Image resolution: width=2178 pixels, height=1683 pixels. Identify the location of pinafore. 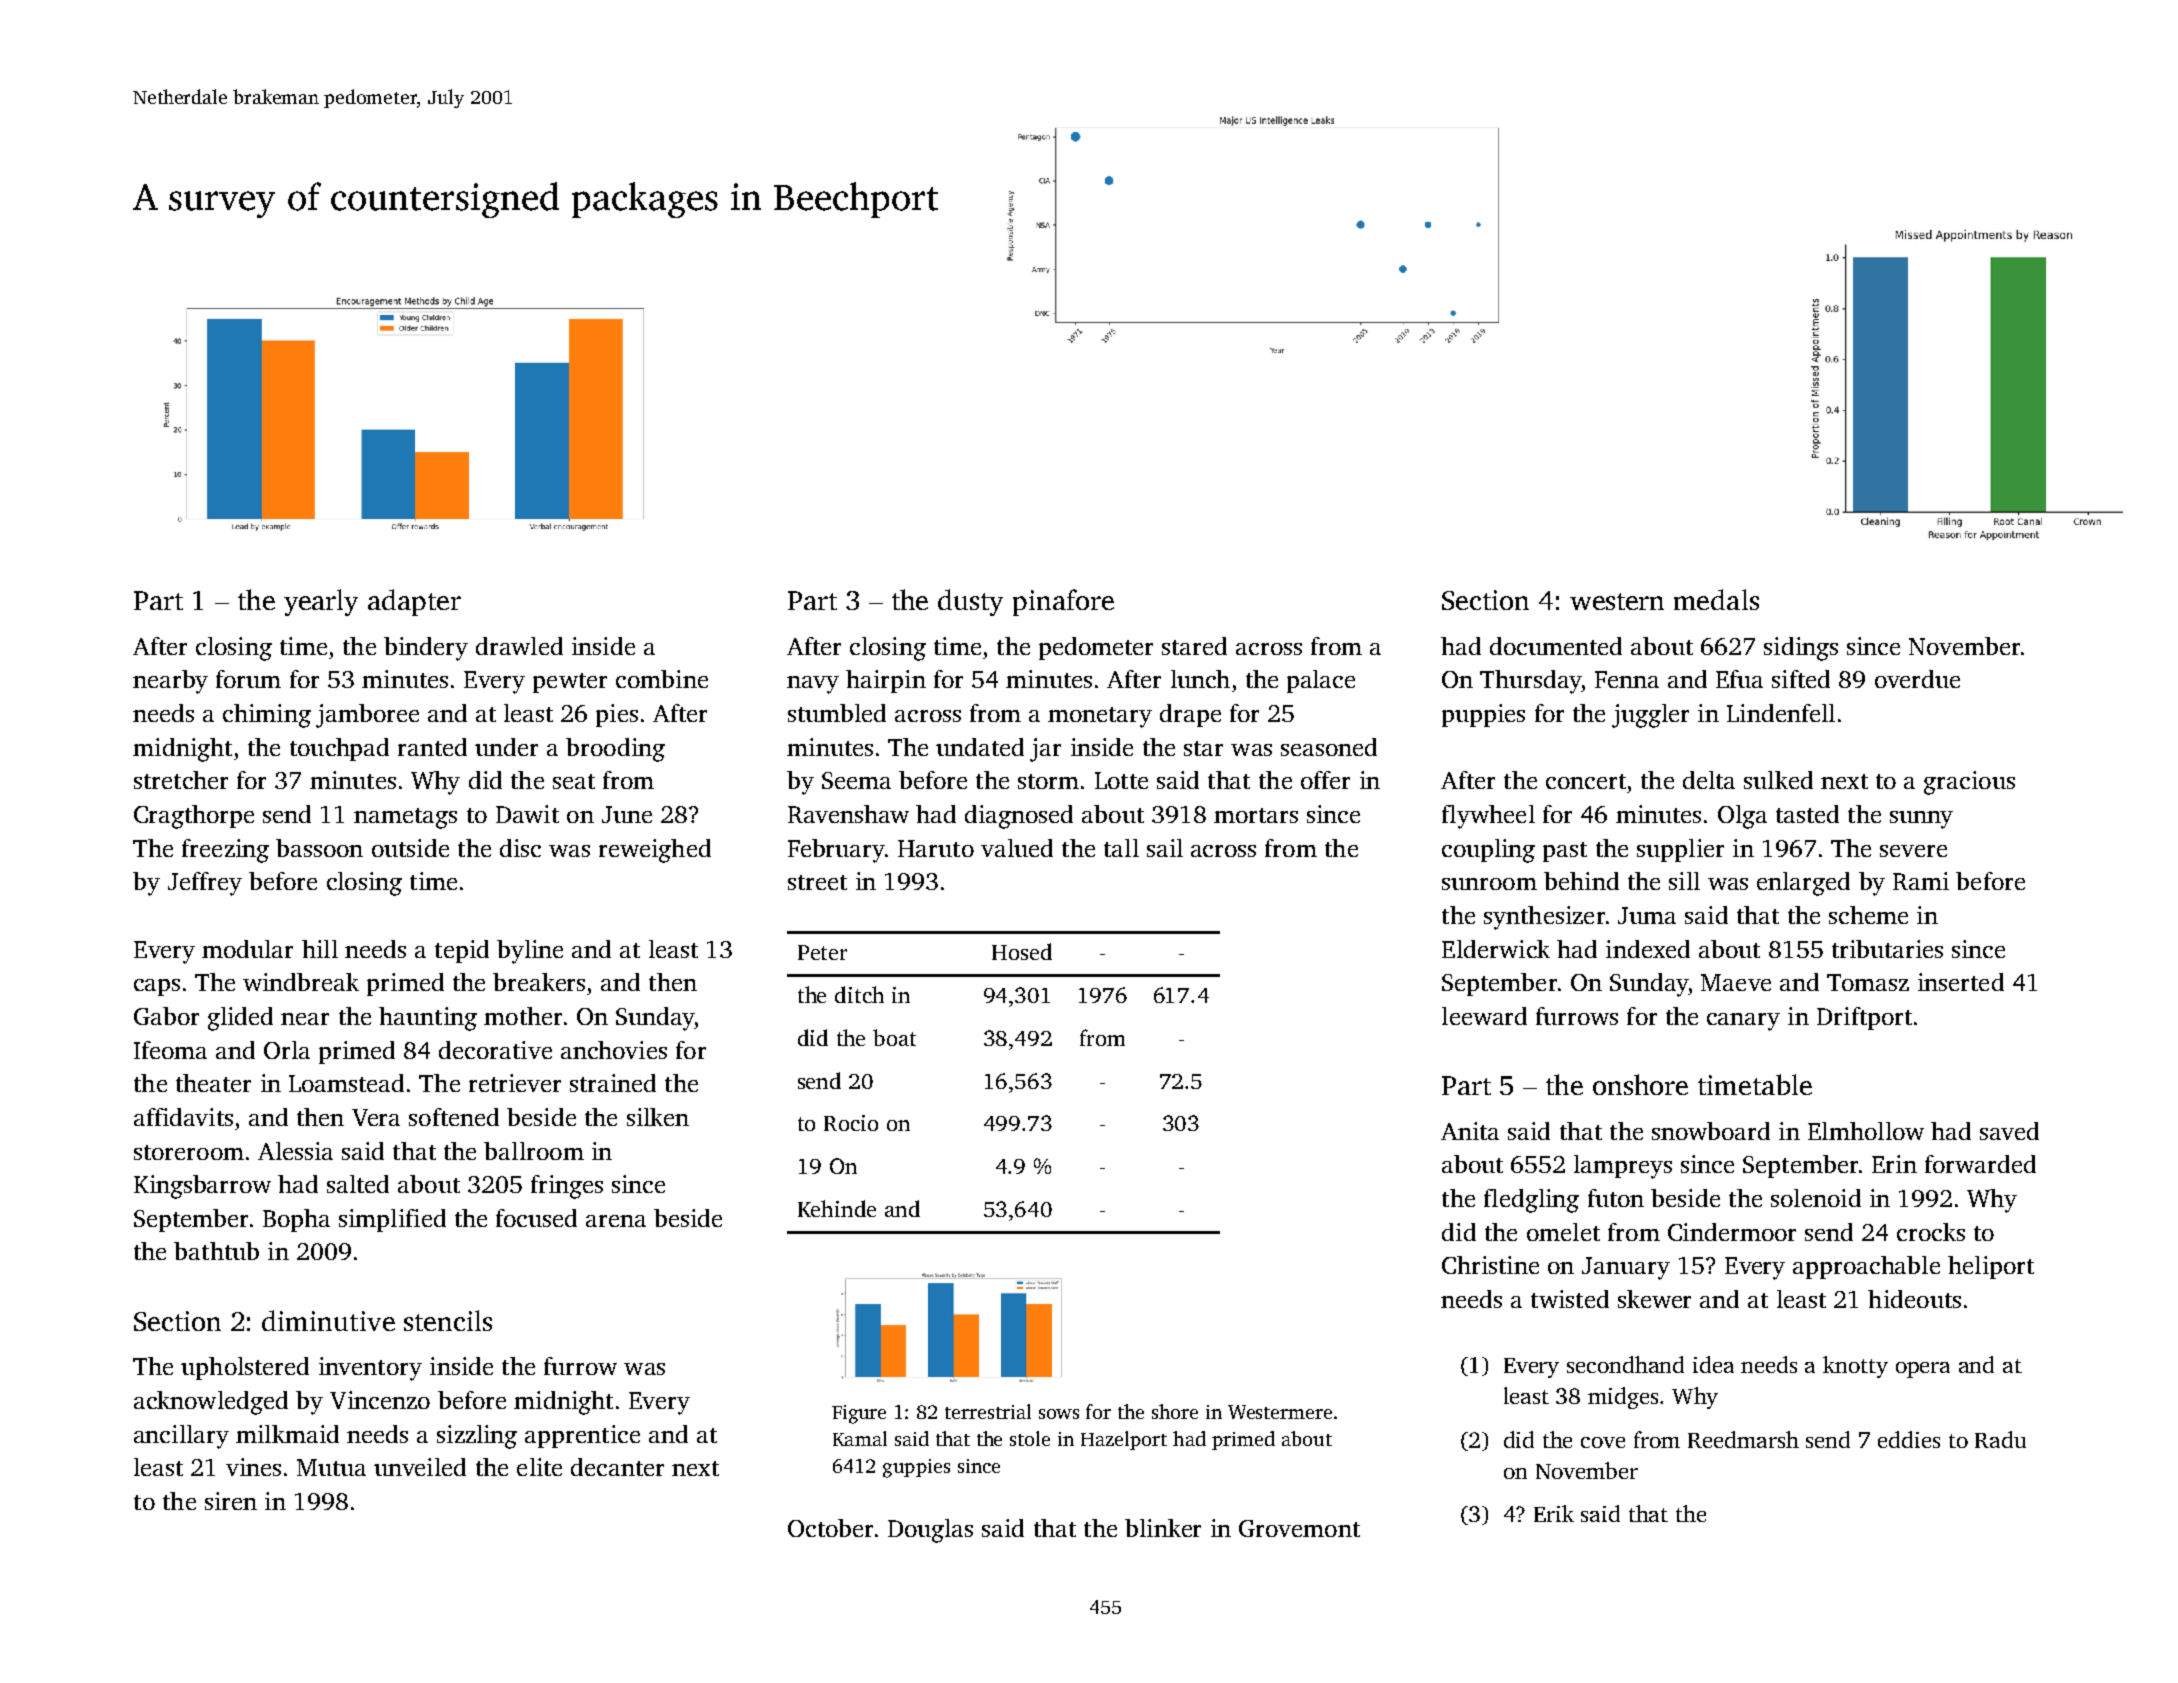
(1063, 602).
